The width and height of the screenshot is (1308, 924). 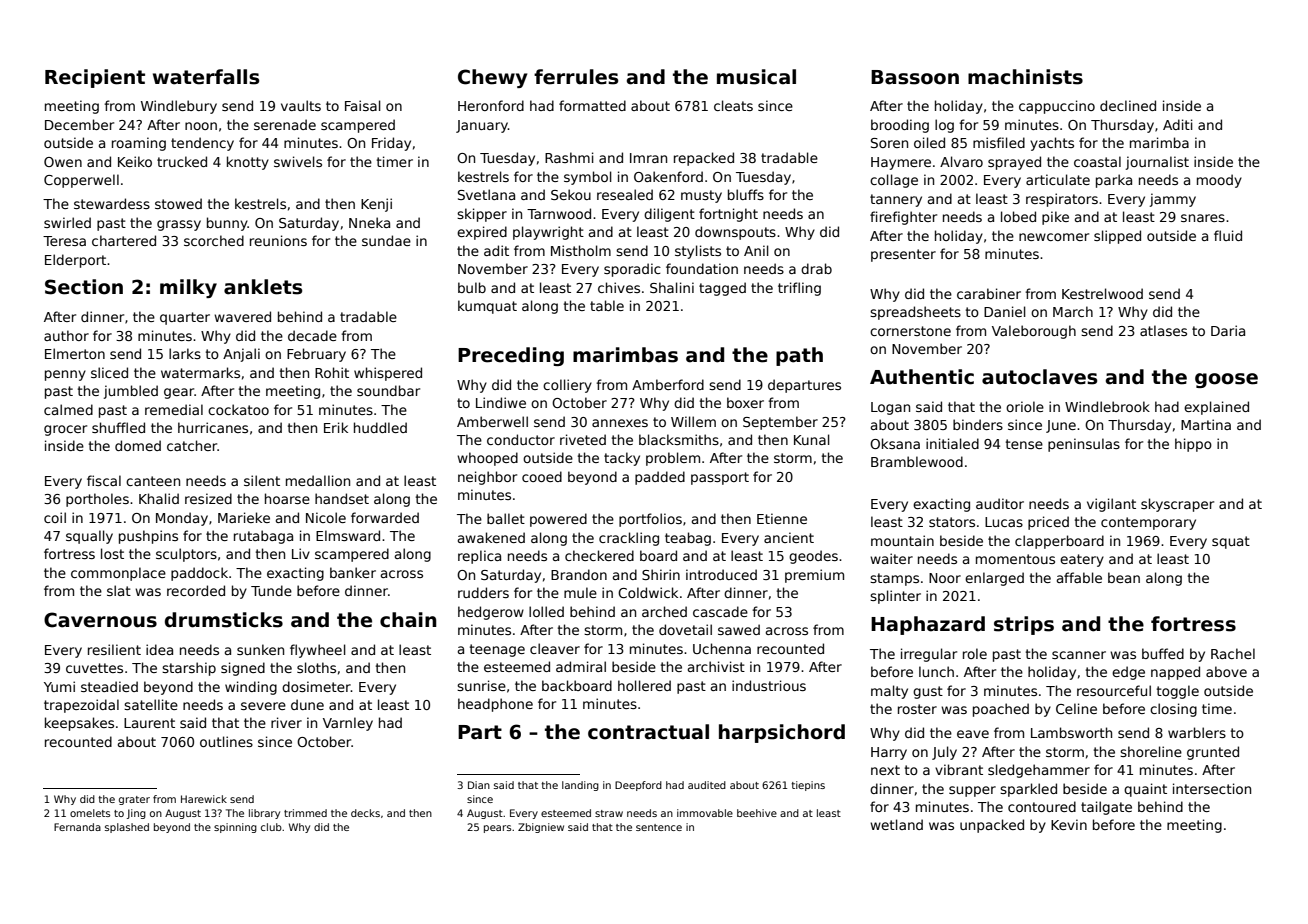 I want to click on waterfalls, so click(x=206, y=77).
